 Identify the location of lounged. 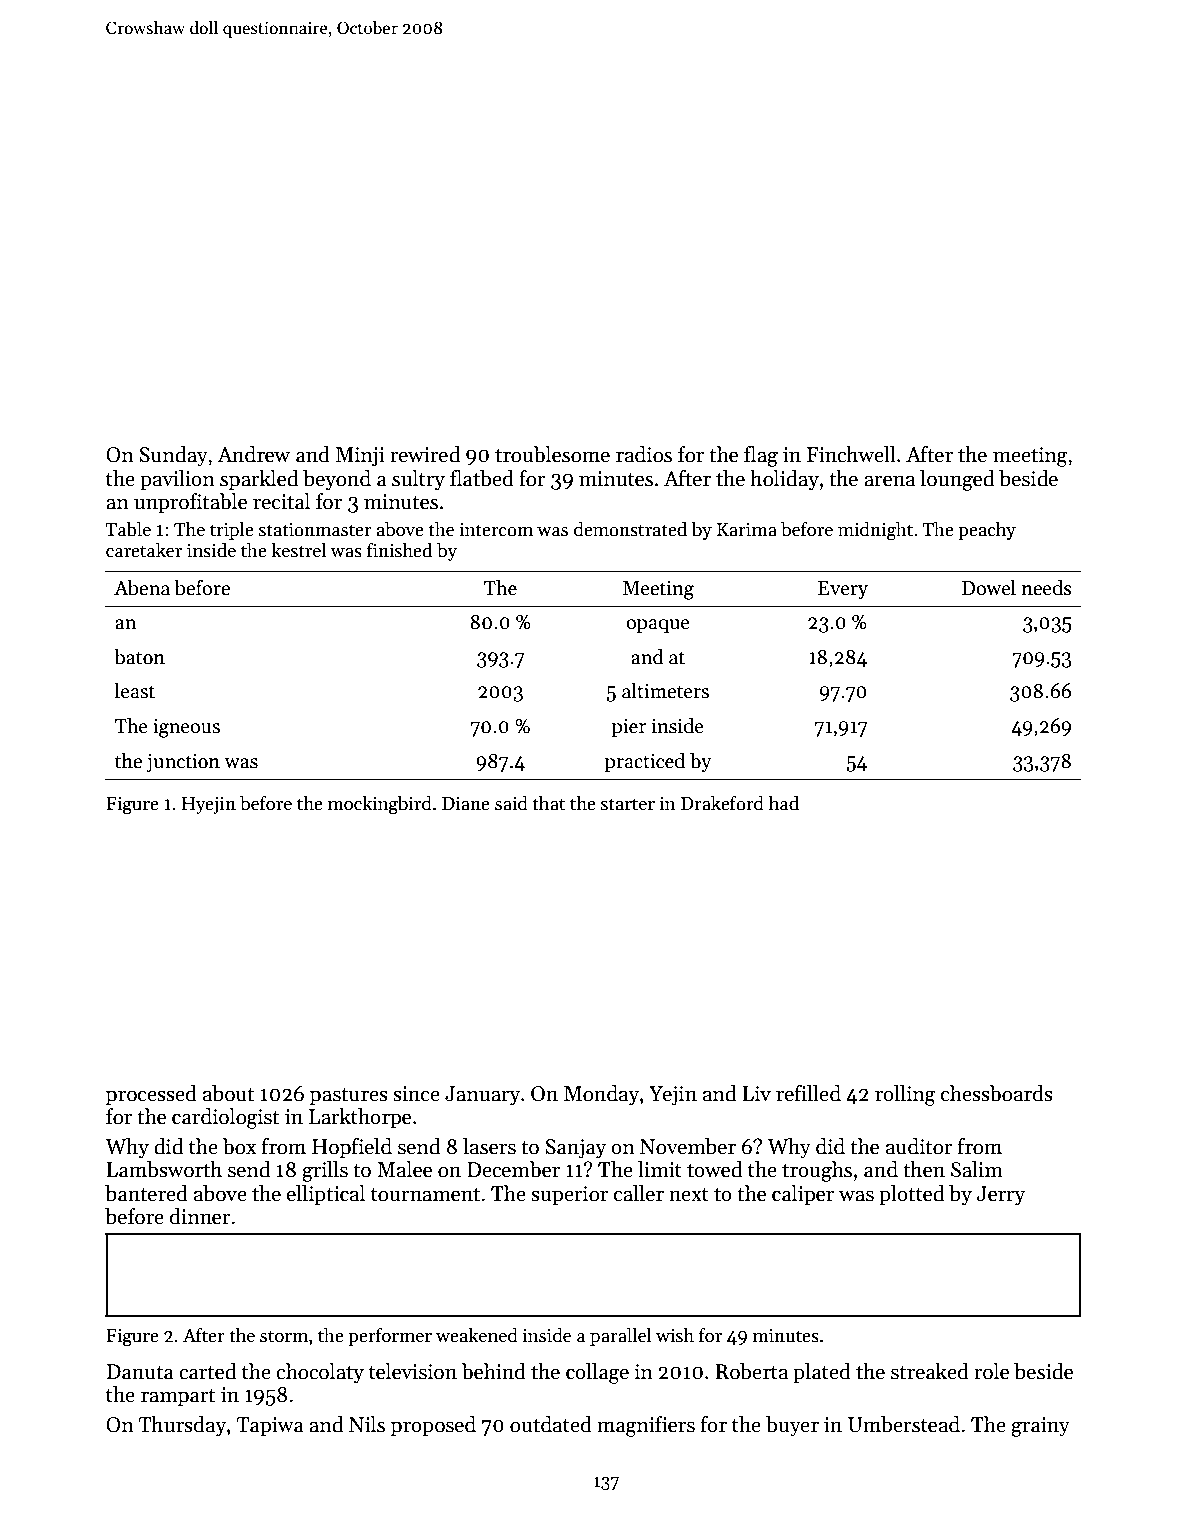
(957, 480).
